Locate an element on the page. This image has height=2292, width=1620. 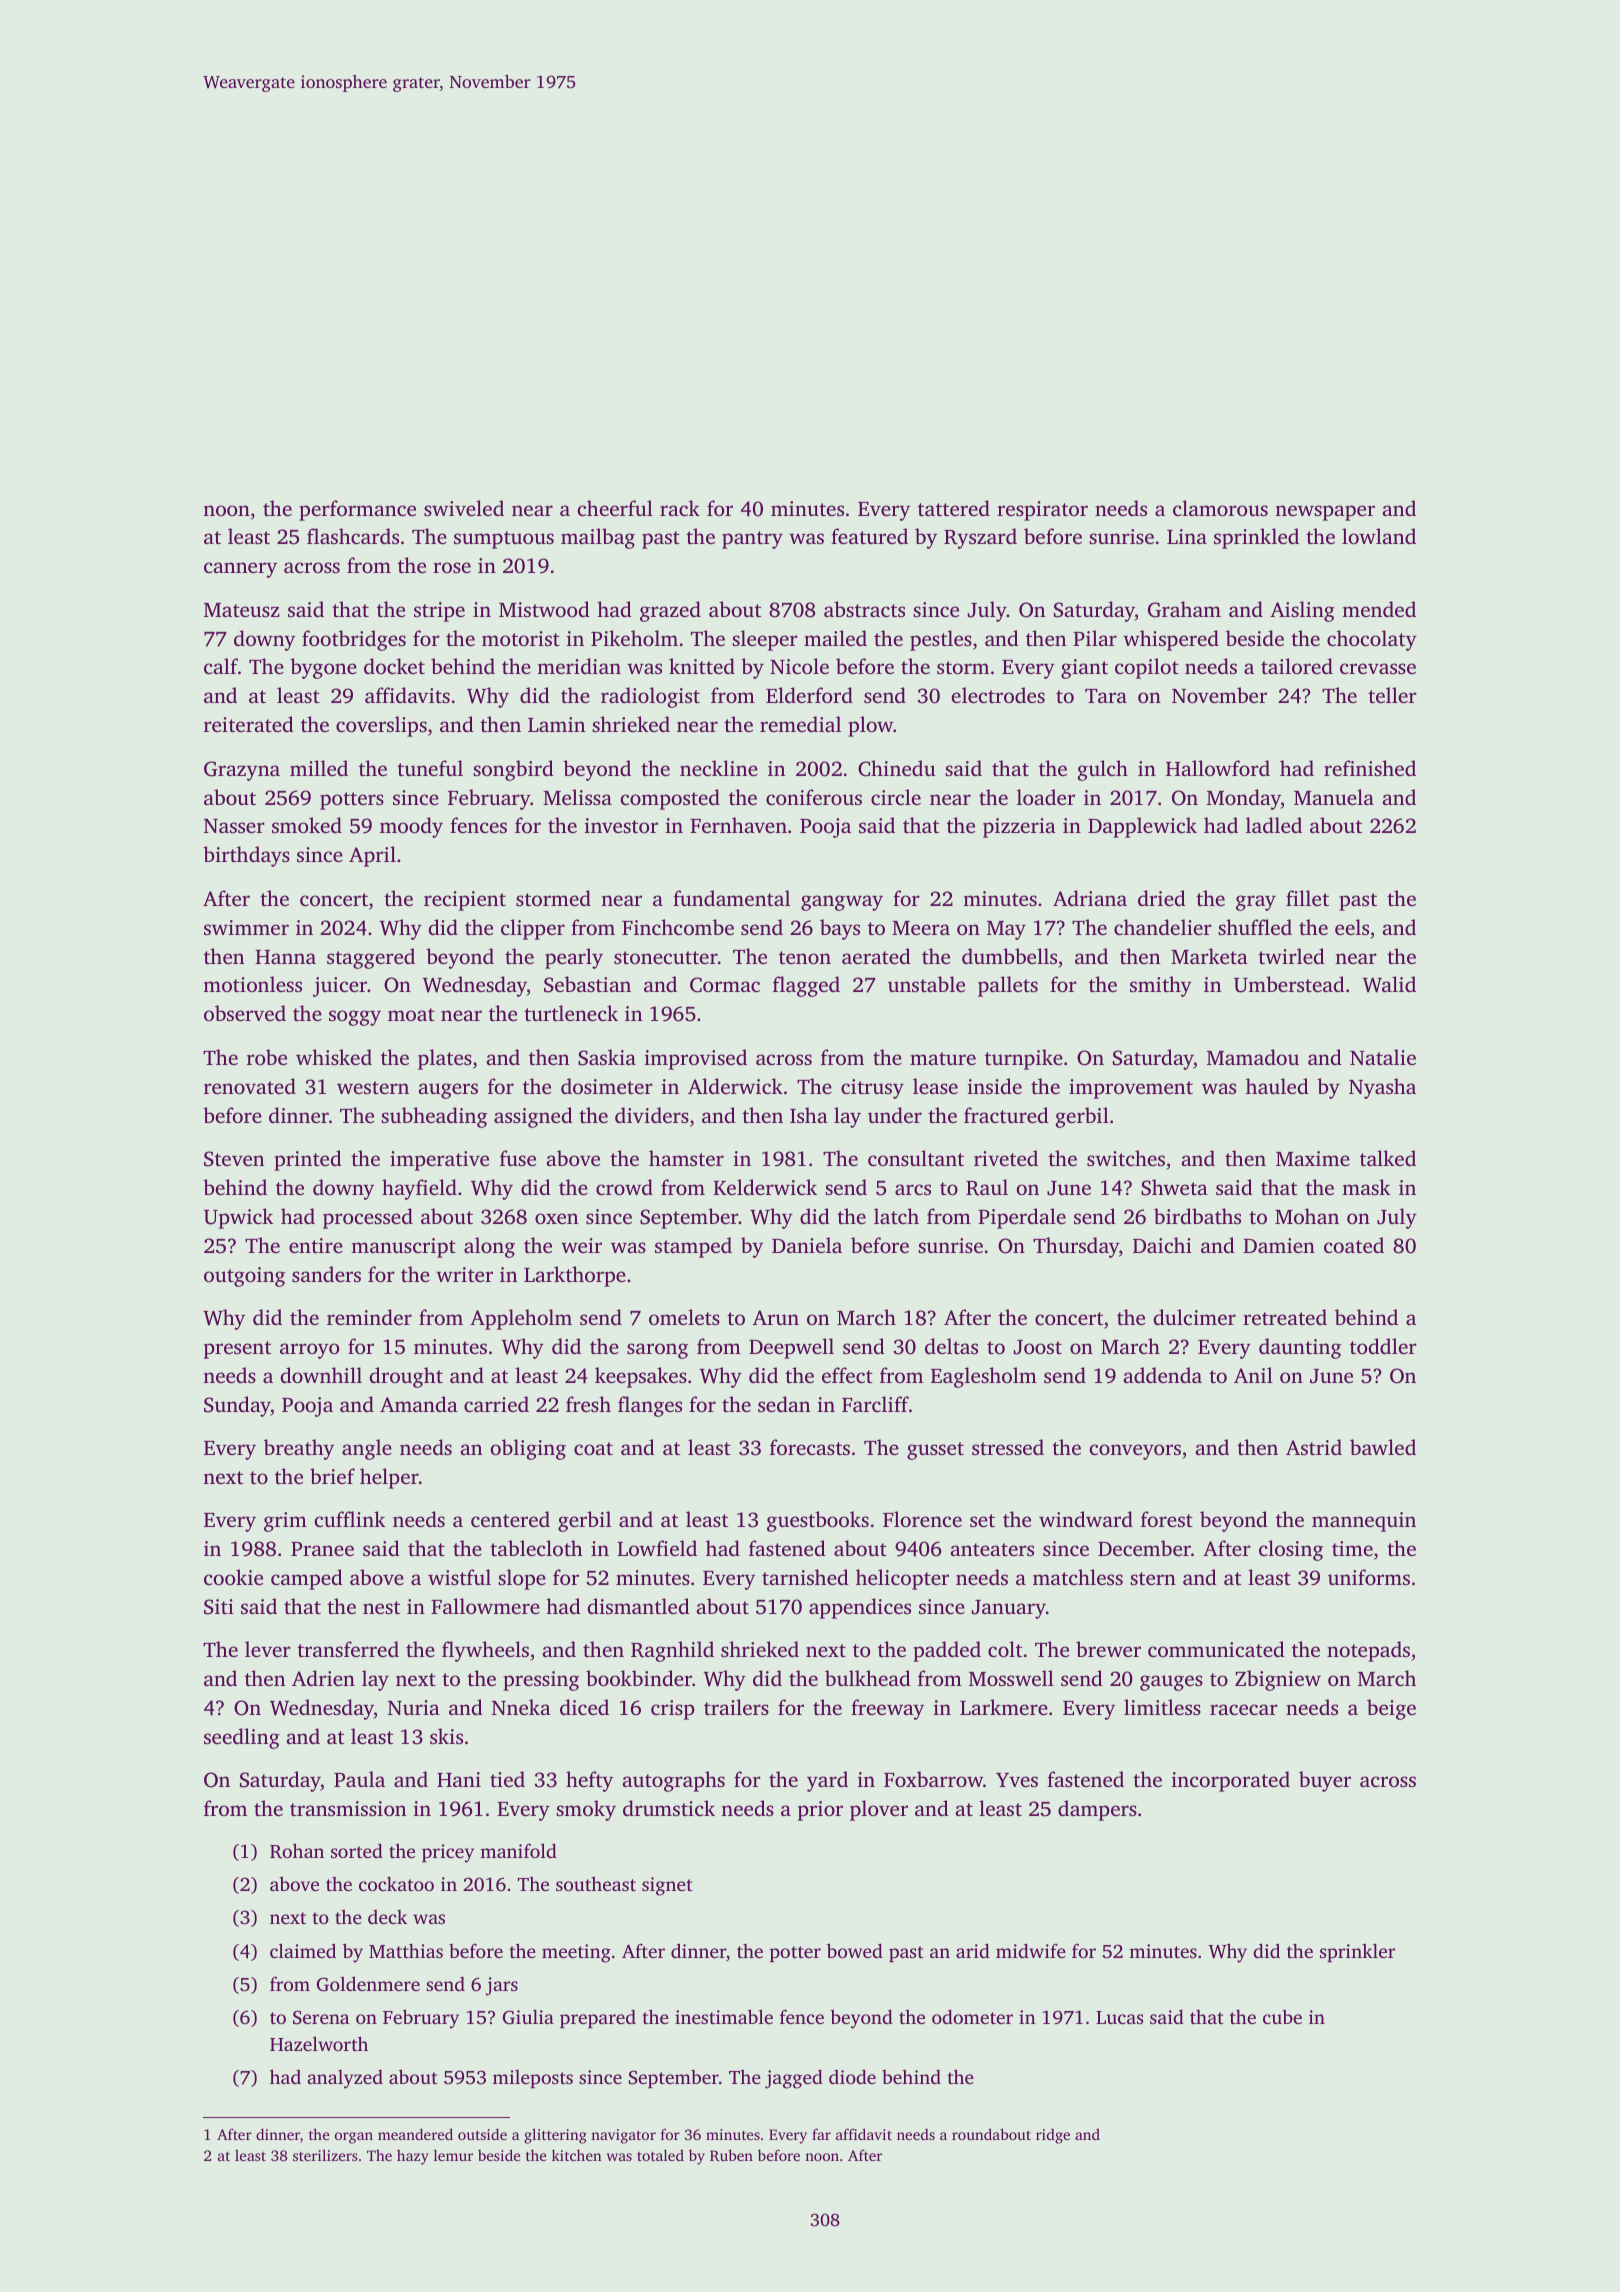
sterilizers is located at coordinates (325, 2155).
